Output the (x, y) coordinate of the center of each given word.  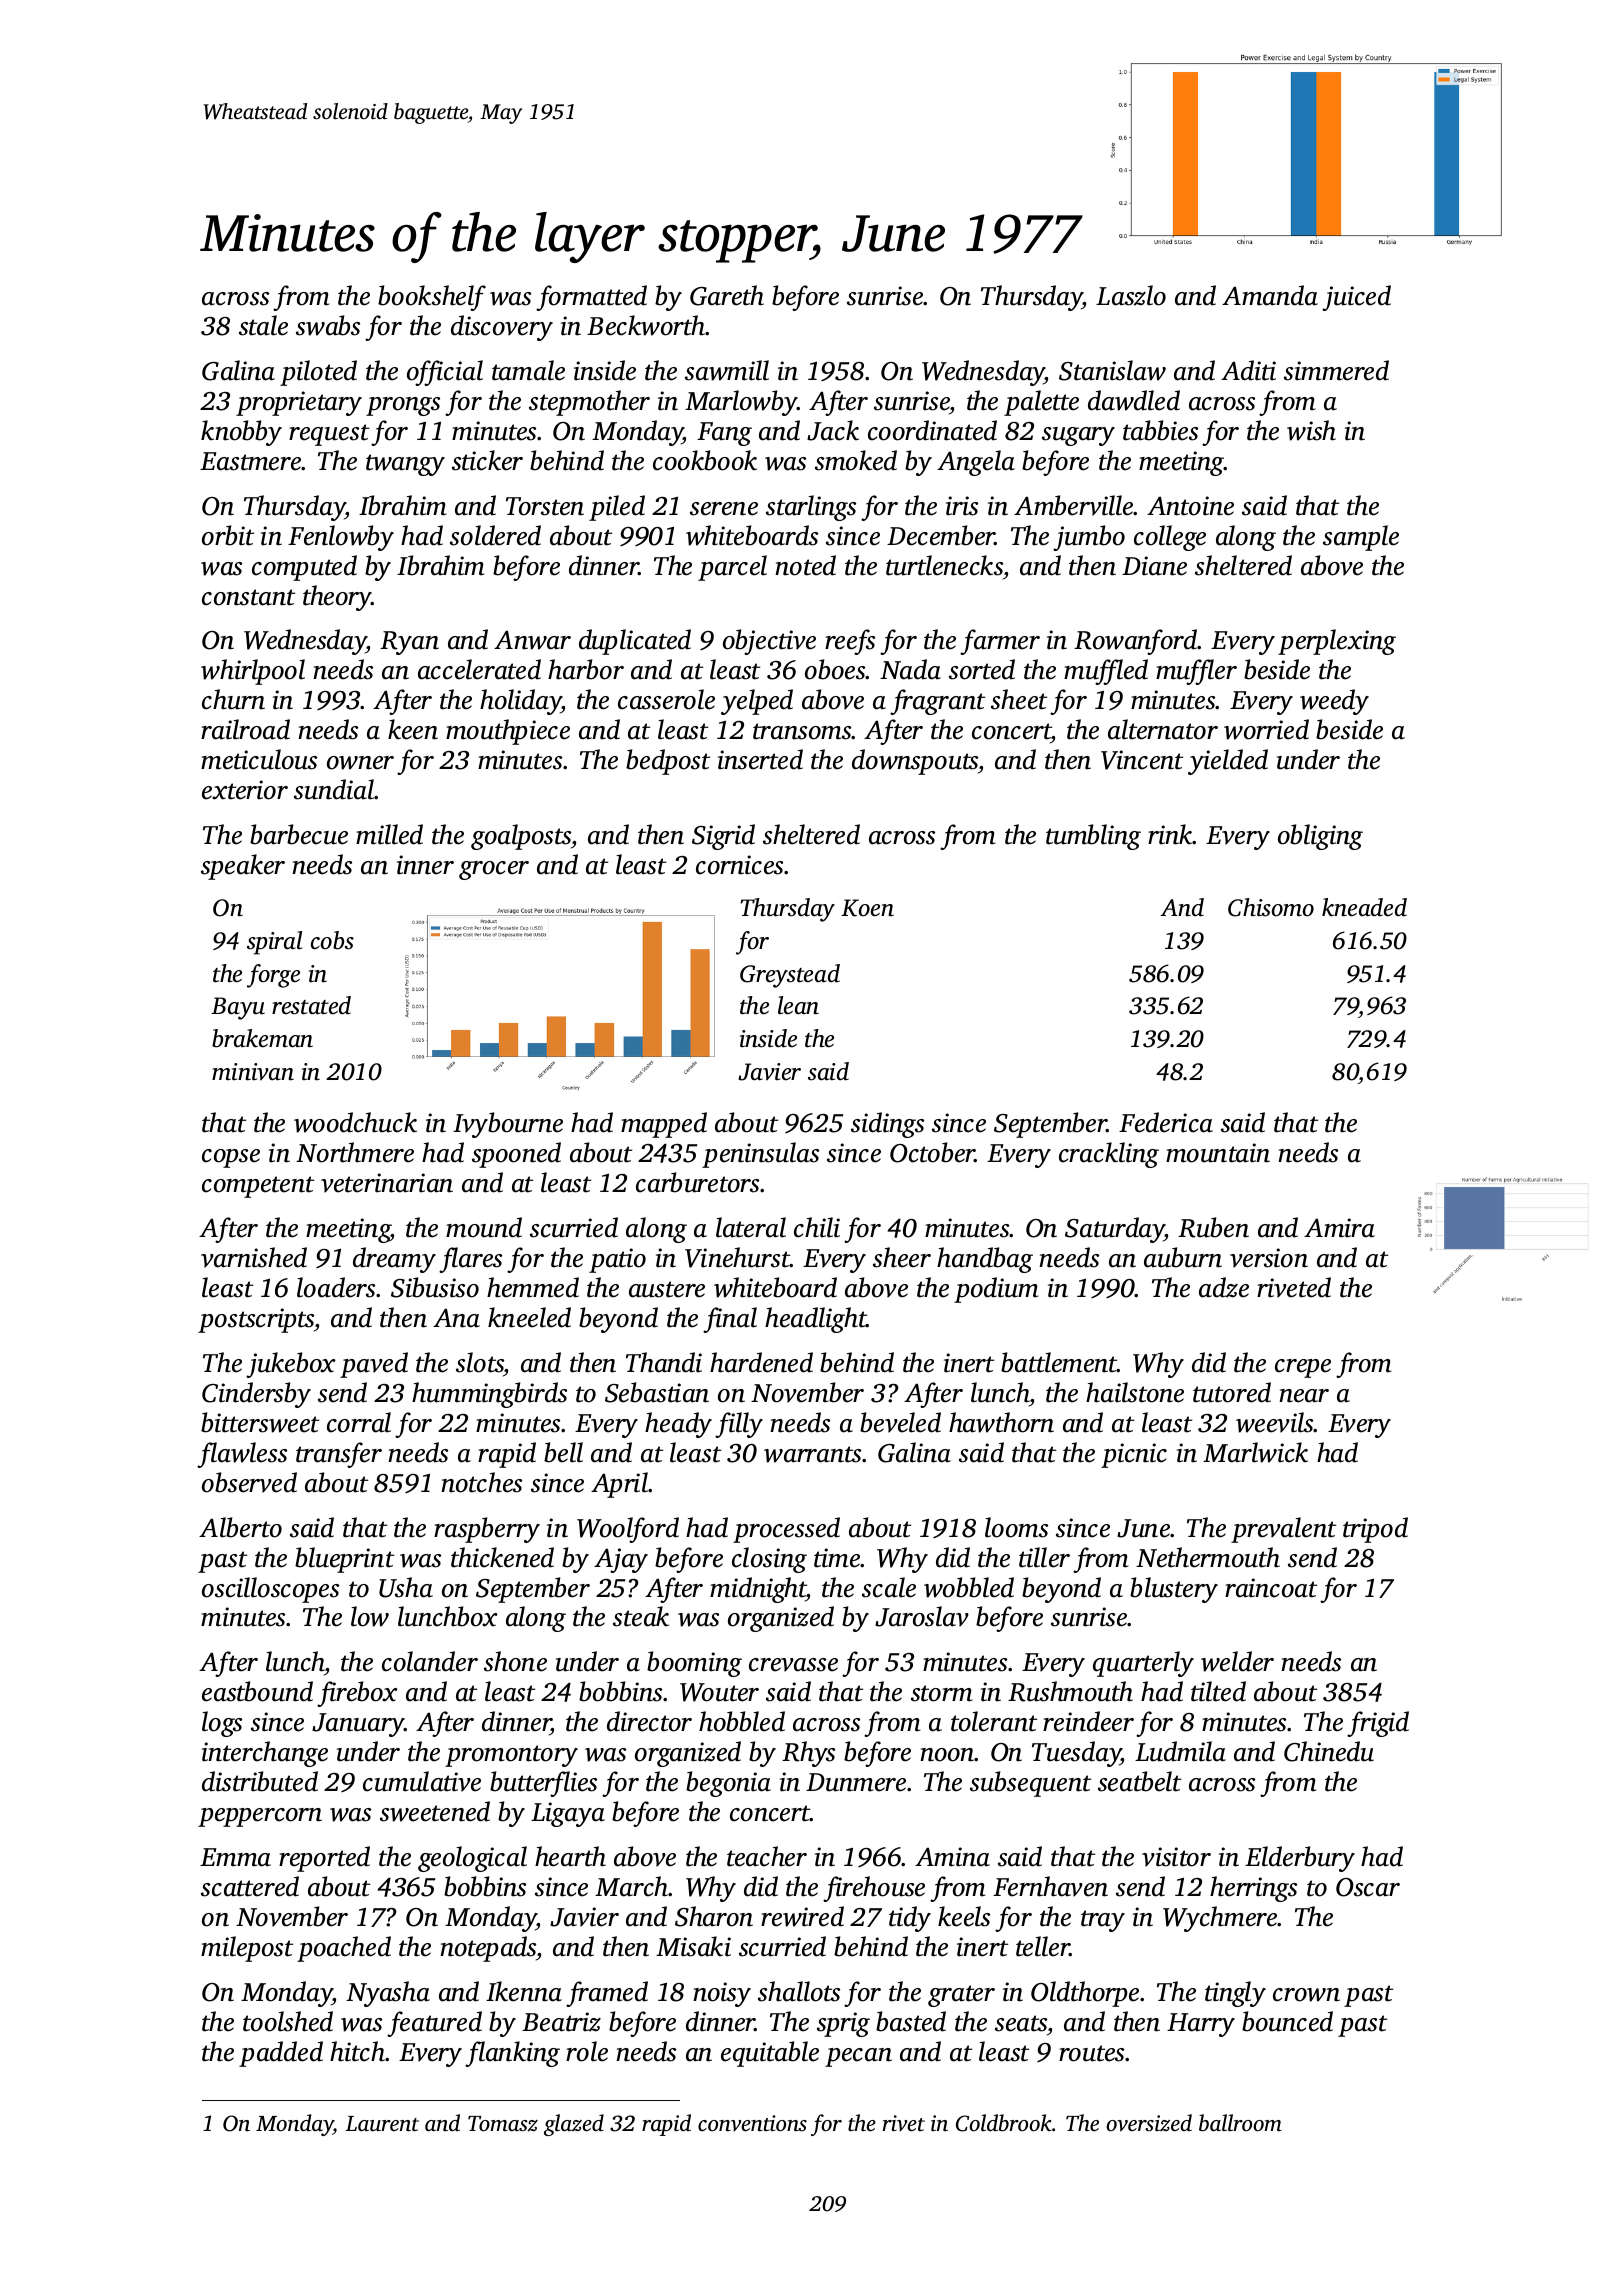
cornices (739, 865)
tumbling (1093, 837)
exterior (245, 790)
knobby (241, 433)
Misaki (693, 1946)
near (1304, 1396)
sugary (1078, 436)
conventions (752, 2123)
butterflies (543, 1784)
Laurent (382, 2124)
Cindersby (256, 1395)
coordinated (932, 430)
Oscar (1368, 1887)
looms (1016, 1527)
